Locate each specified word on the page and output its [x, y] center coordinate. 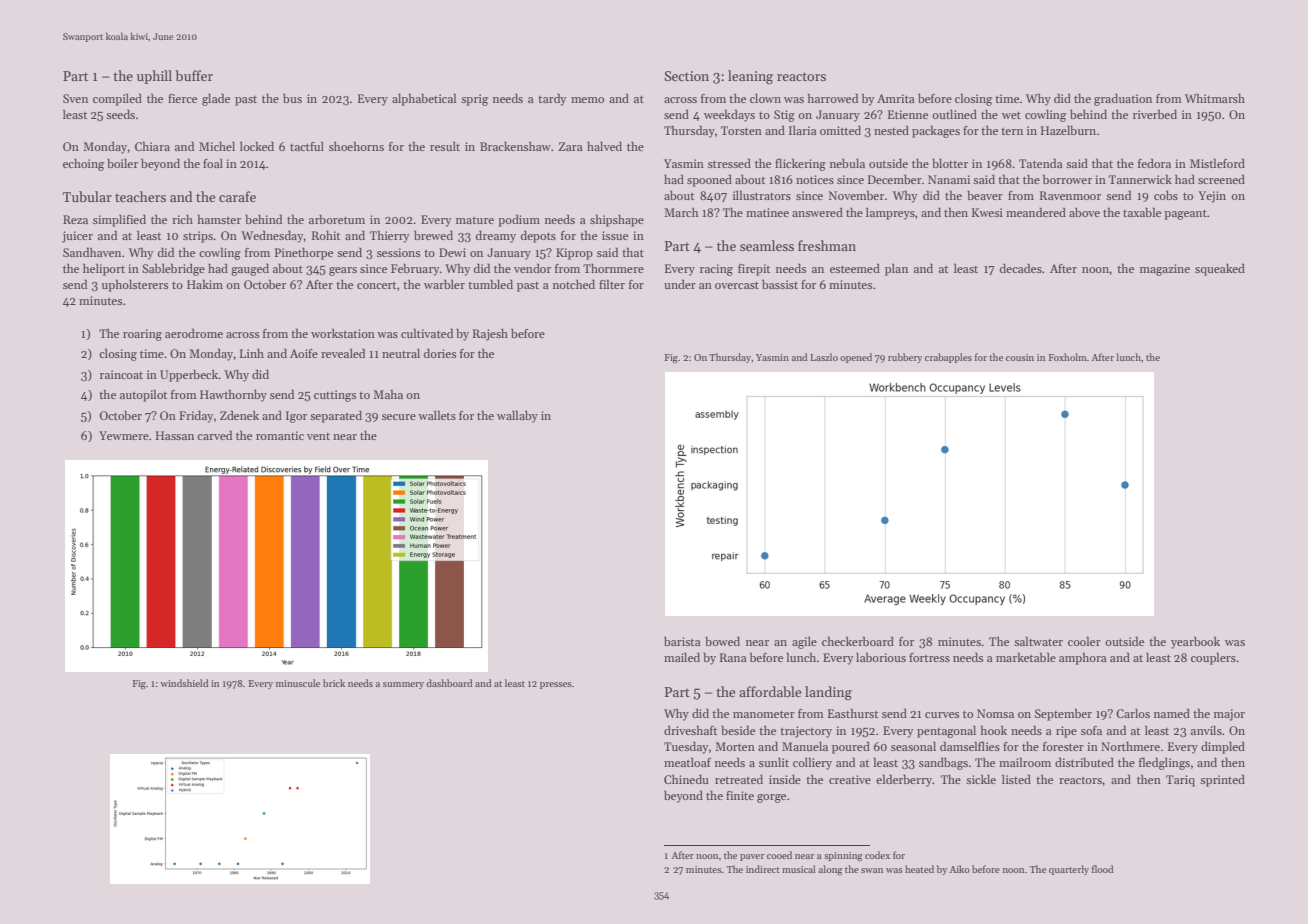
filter [612, 284]
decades [1021, 268]
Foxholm [1068, 357]
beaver [985, 195]
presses [556, 685]
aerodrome [194, 333]
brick [334, 683]
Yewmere [124, 435]
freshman [827, 245]
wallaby [517, 416]
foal [213, 163]
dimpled [1223, 747]
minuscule [298, 683]
